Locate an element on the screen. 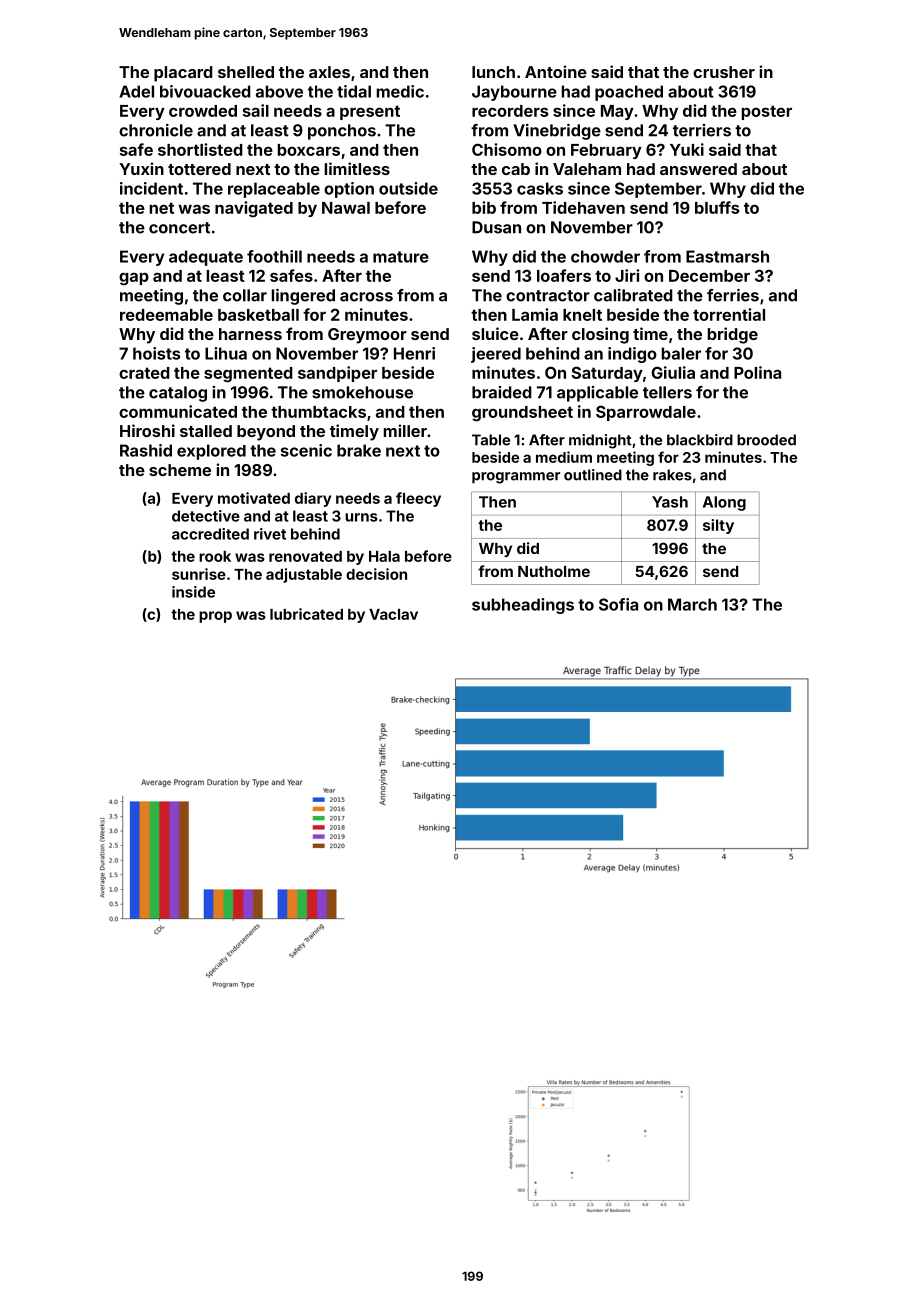 The image size is (924, 1308). crusher is located at coordinates (724, 72).
